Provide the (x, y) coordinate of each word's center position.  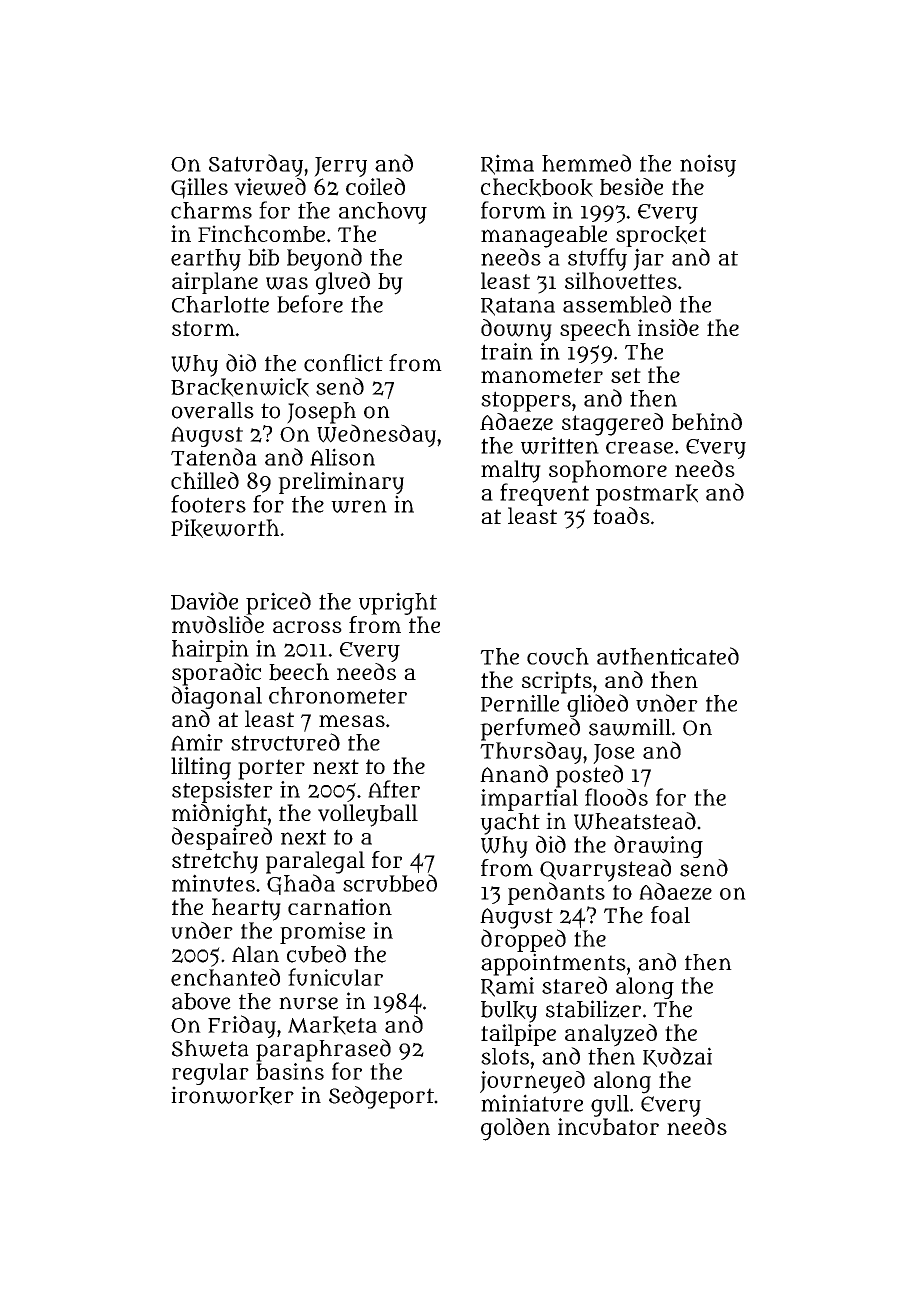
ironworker (232, 1095)
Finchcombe (261, 233)
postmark (647, 495)
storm (203, 328)
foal (670, 915)
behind (707, 421)
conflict (343, 363)
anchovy (383, 213)
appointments (553, 964)
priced (278, 603)
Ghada (301, 884)
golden (515, 1129)
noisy (708, 165)
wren (359, 506)
